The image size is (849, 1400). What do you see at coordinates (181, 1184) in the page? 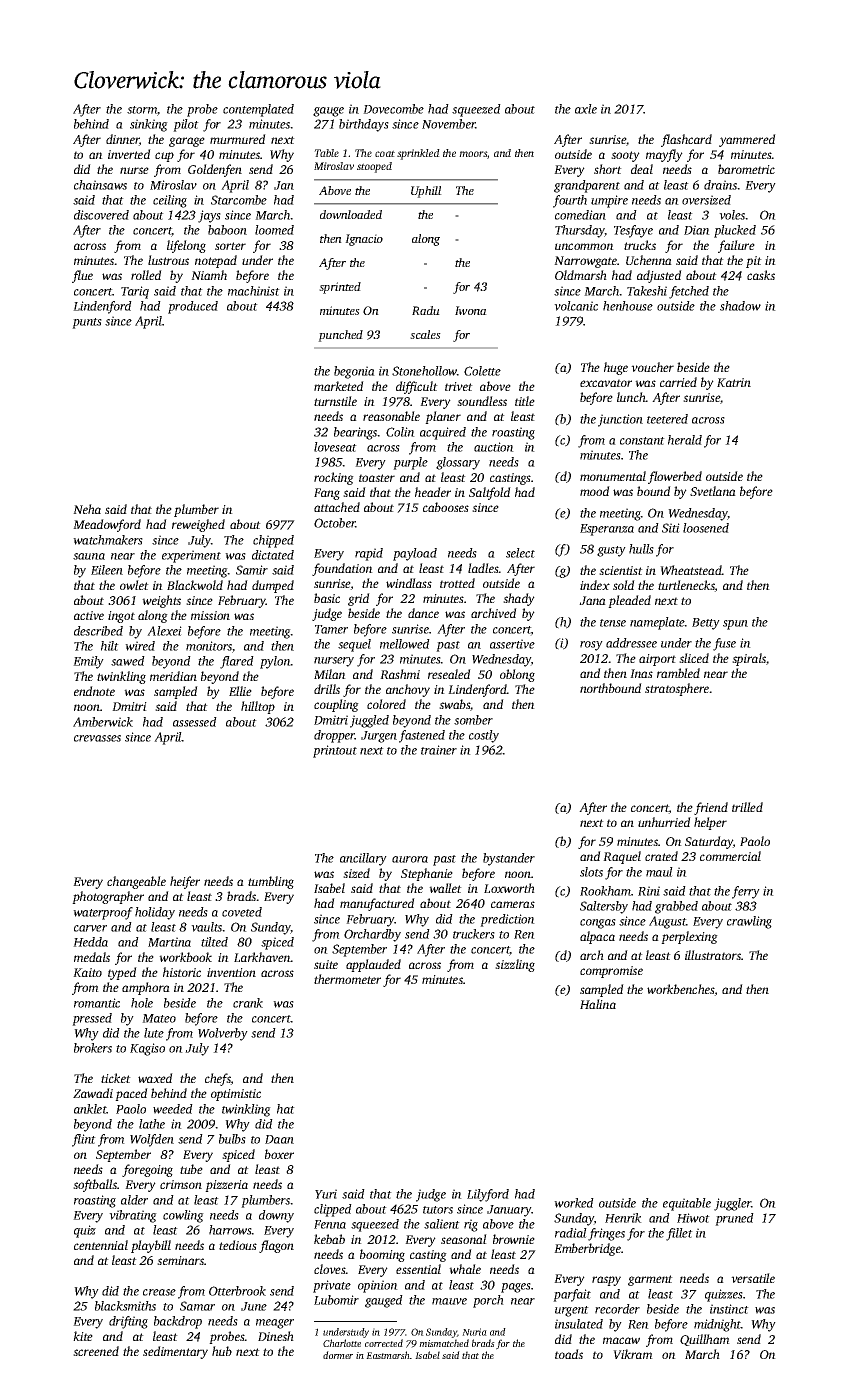
I see `crimson` at bounding box center [181, 1184].
